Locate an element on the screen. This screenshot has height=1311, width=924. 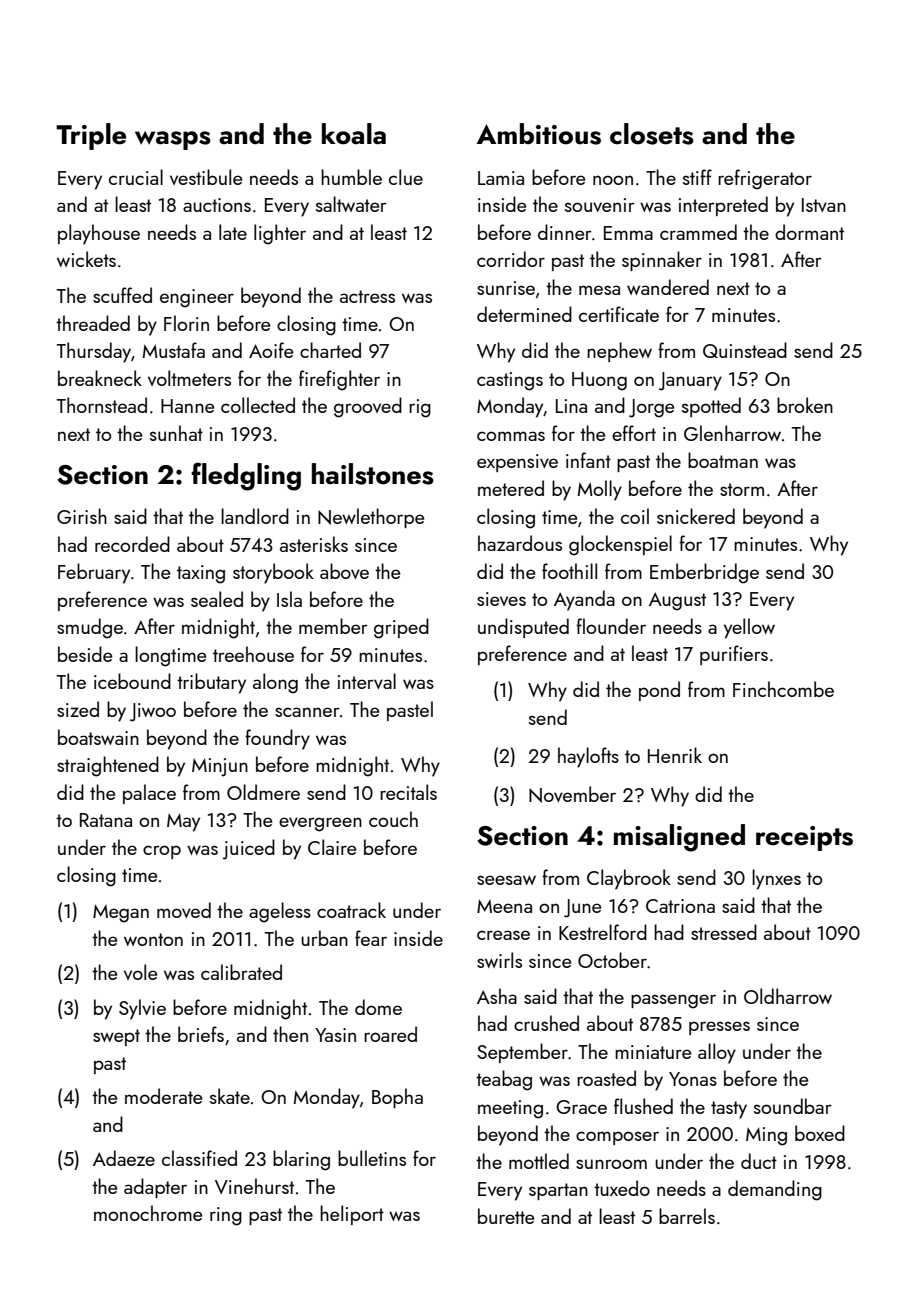
Ambitious is located at coordinates (539, 134).
